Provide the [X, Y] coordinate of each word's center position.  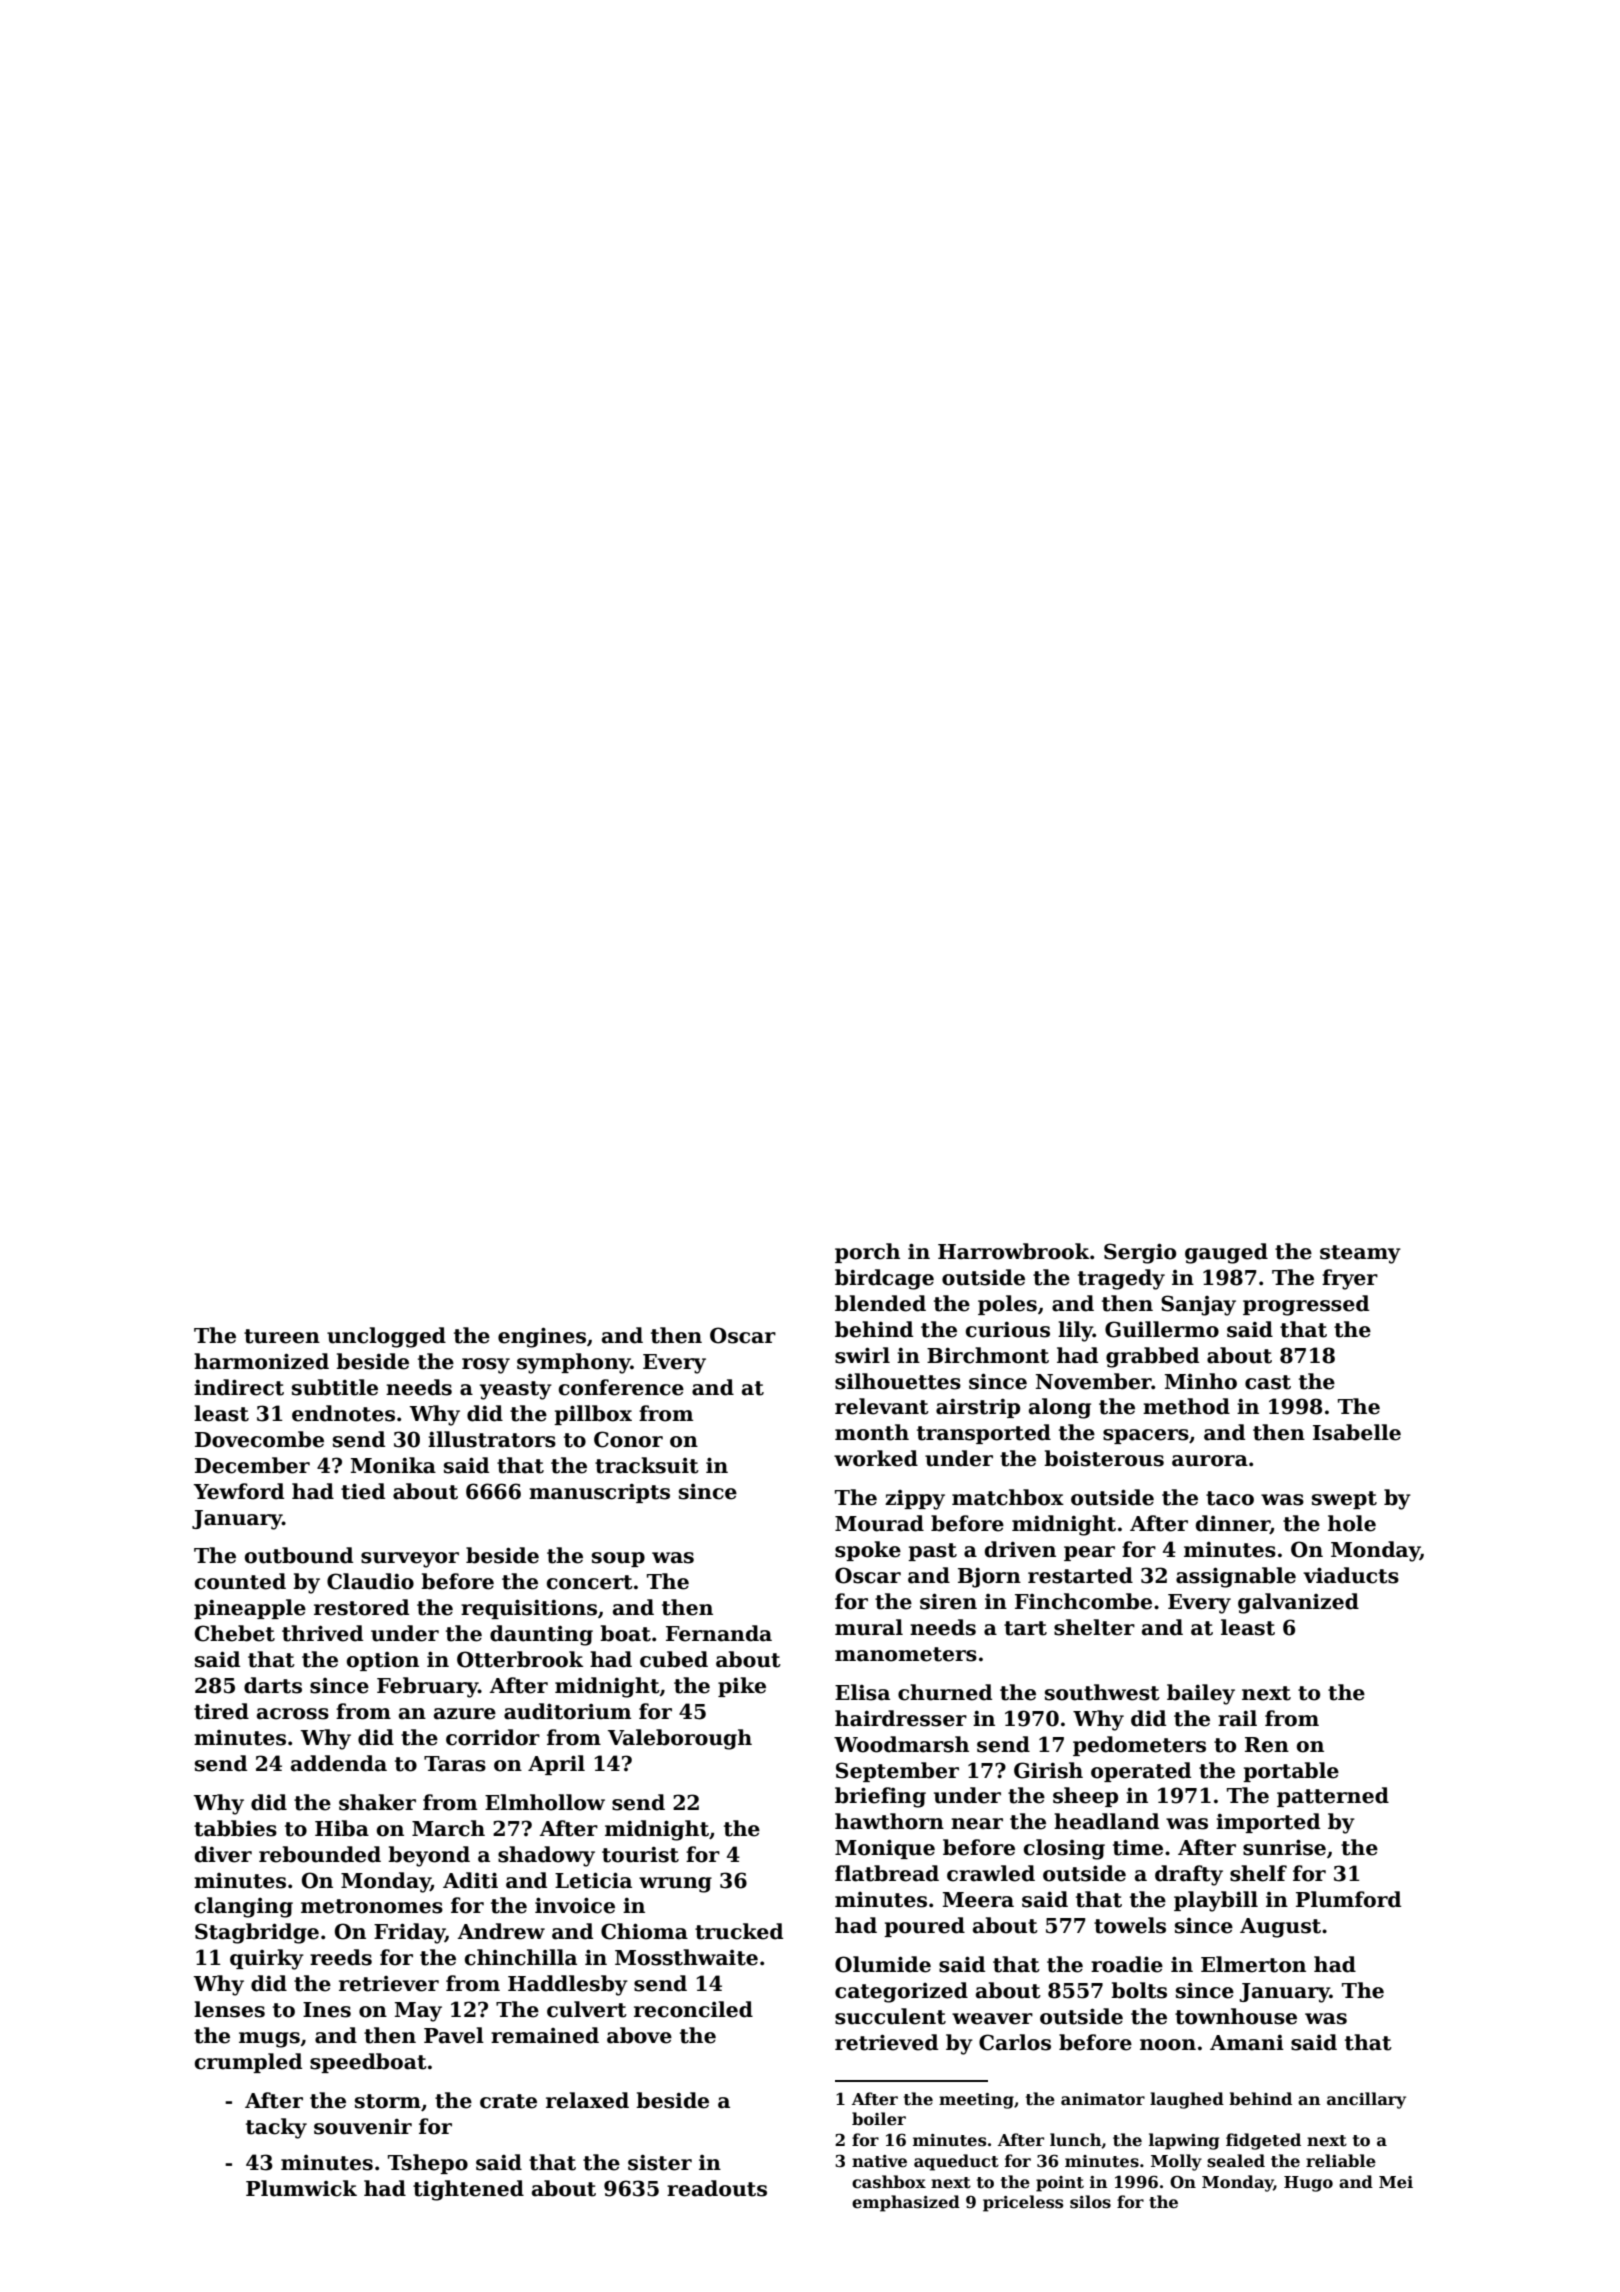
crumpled [248, 2063]
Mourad [879, 1523]
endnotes [343, 1413]
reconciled [693, 2009]
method [1186, 1406]
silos [1090, 2202]
